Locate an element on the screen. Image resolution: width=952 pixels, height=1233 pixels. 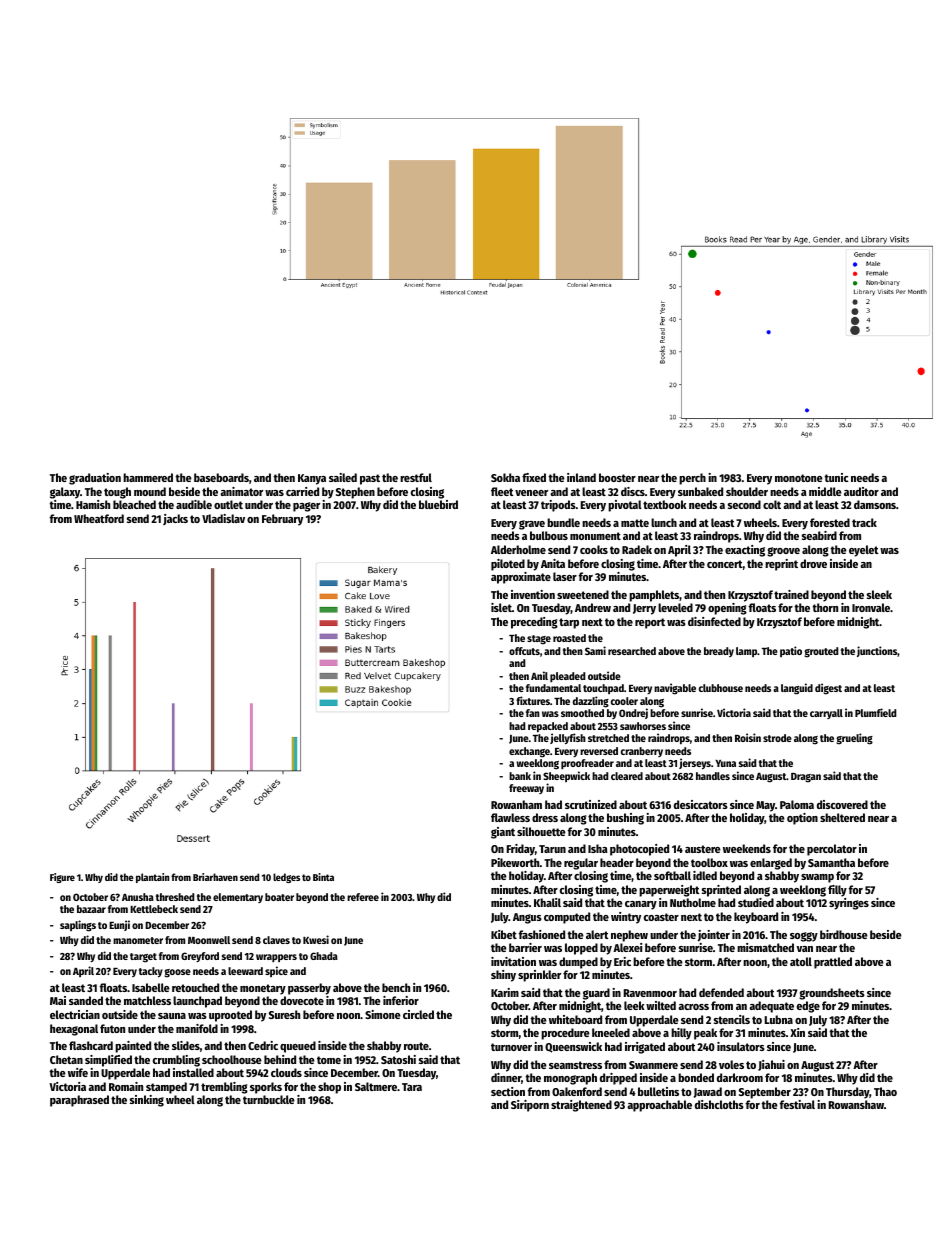
baseboards is located at coordinates (221, 477).
